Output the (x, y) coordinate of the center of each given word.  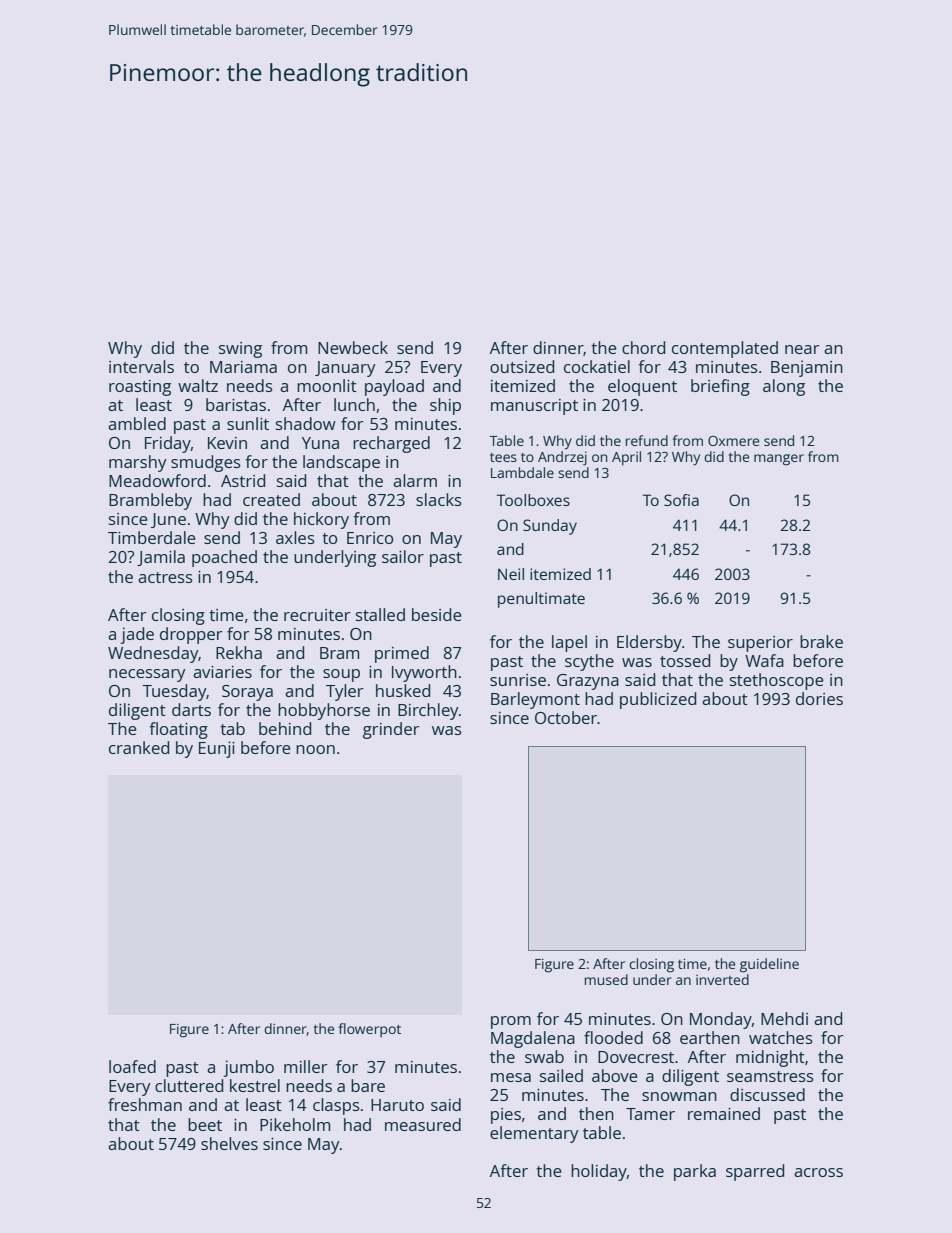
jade (137, 635)
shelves (229, 1143)
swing (240, 350)
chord (643, 347)
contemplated (725, 349)
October (566, 717)
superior (760, 644)
